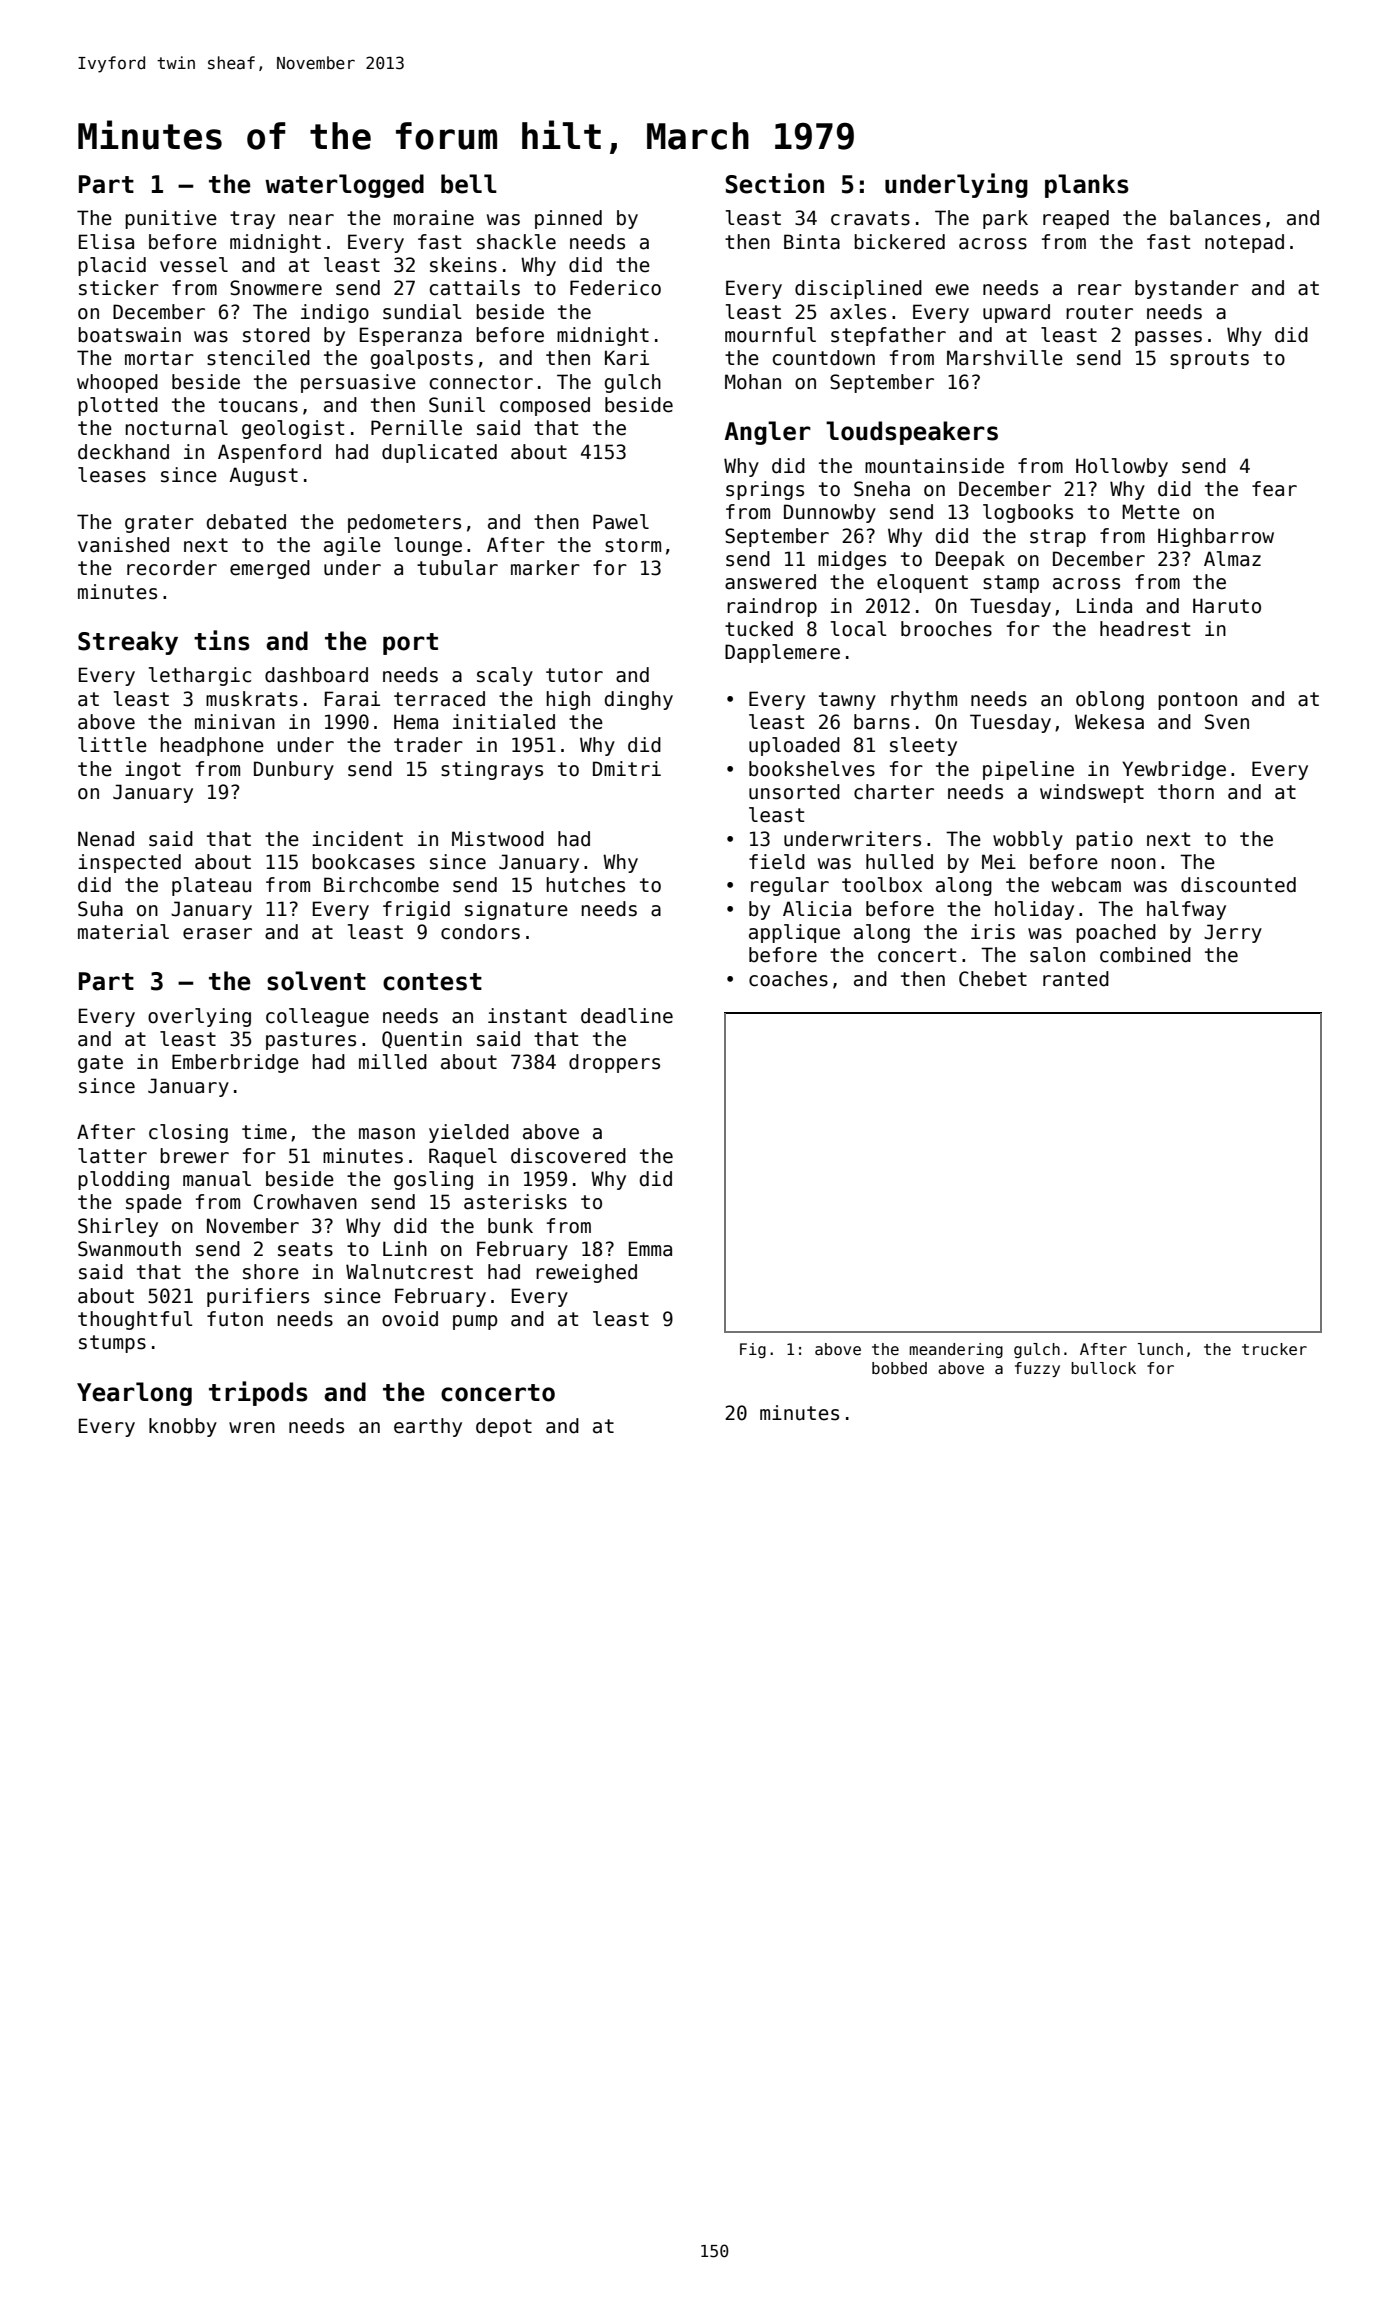 The width and height of the image is (1399, 2304). I want to click on Jerry, so click(1233, 933).
